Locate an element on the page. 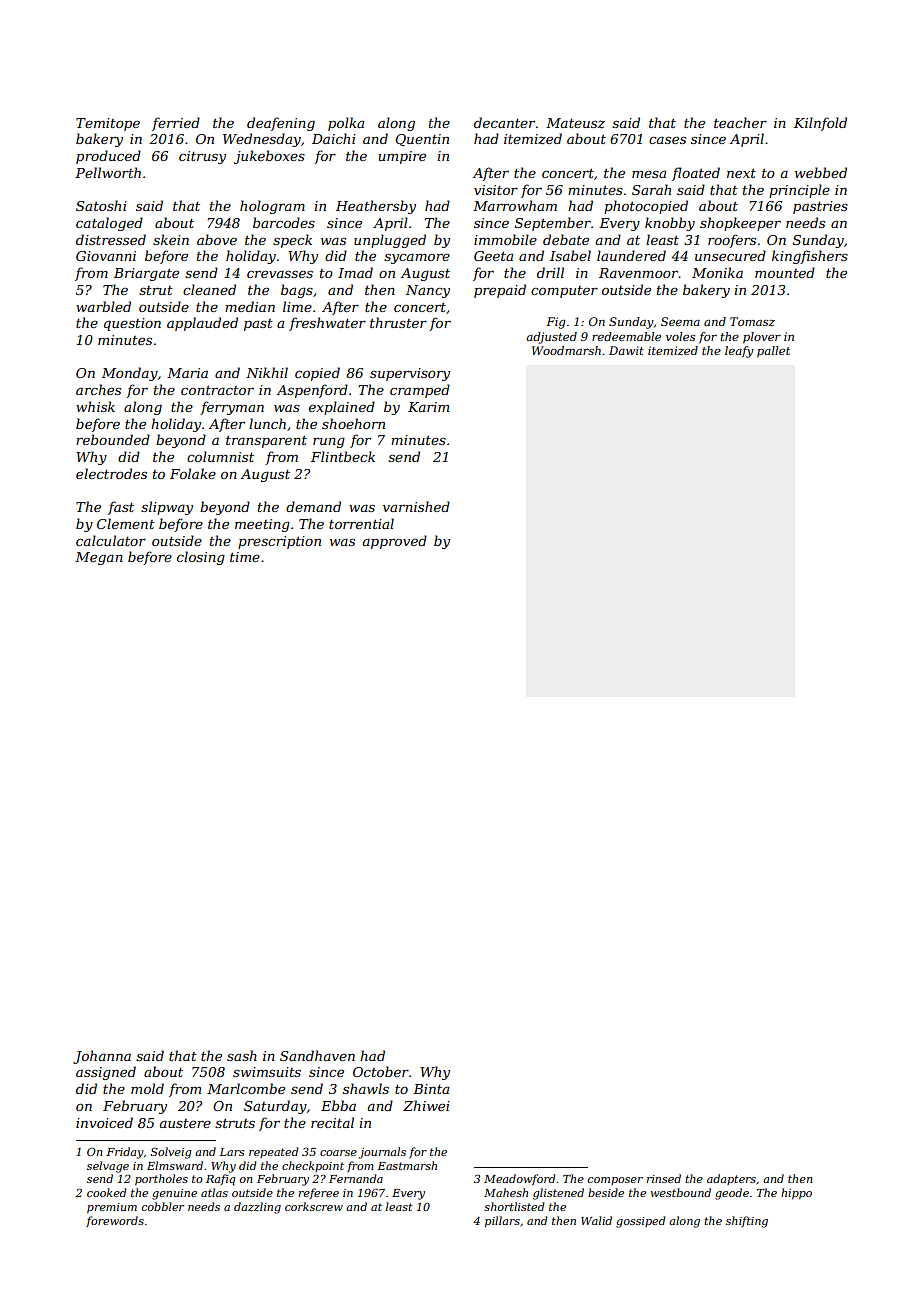  varnished is located at coordinates (416, 506).
